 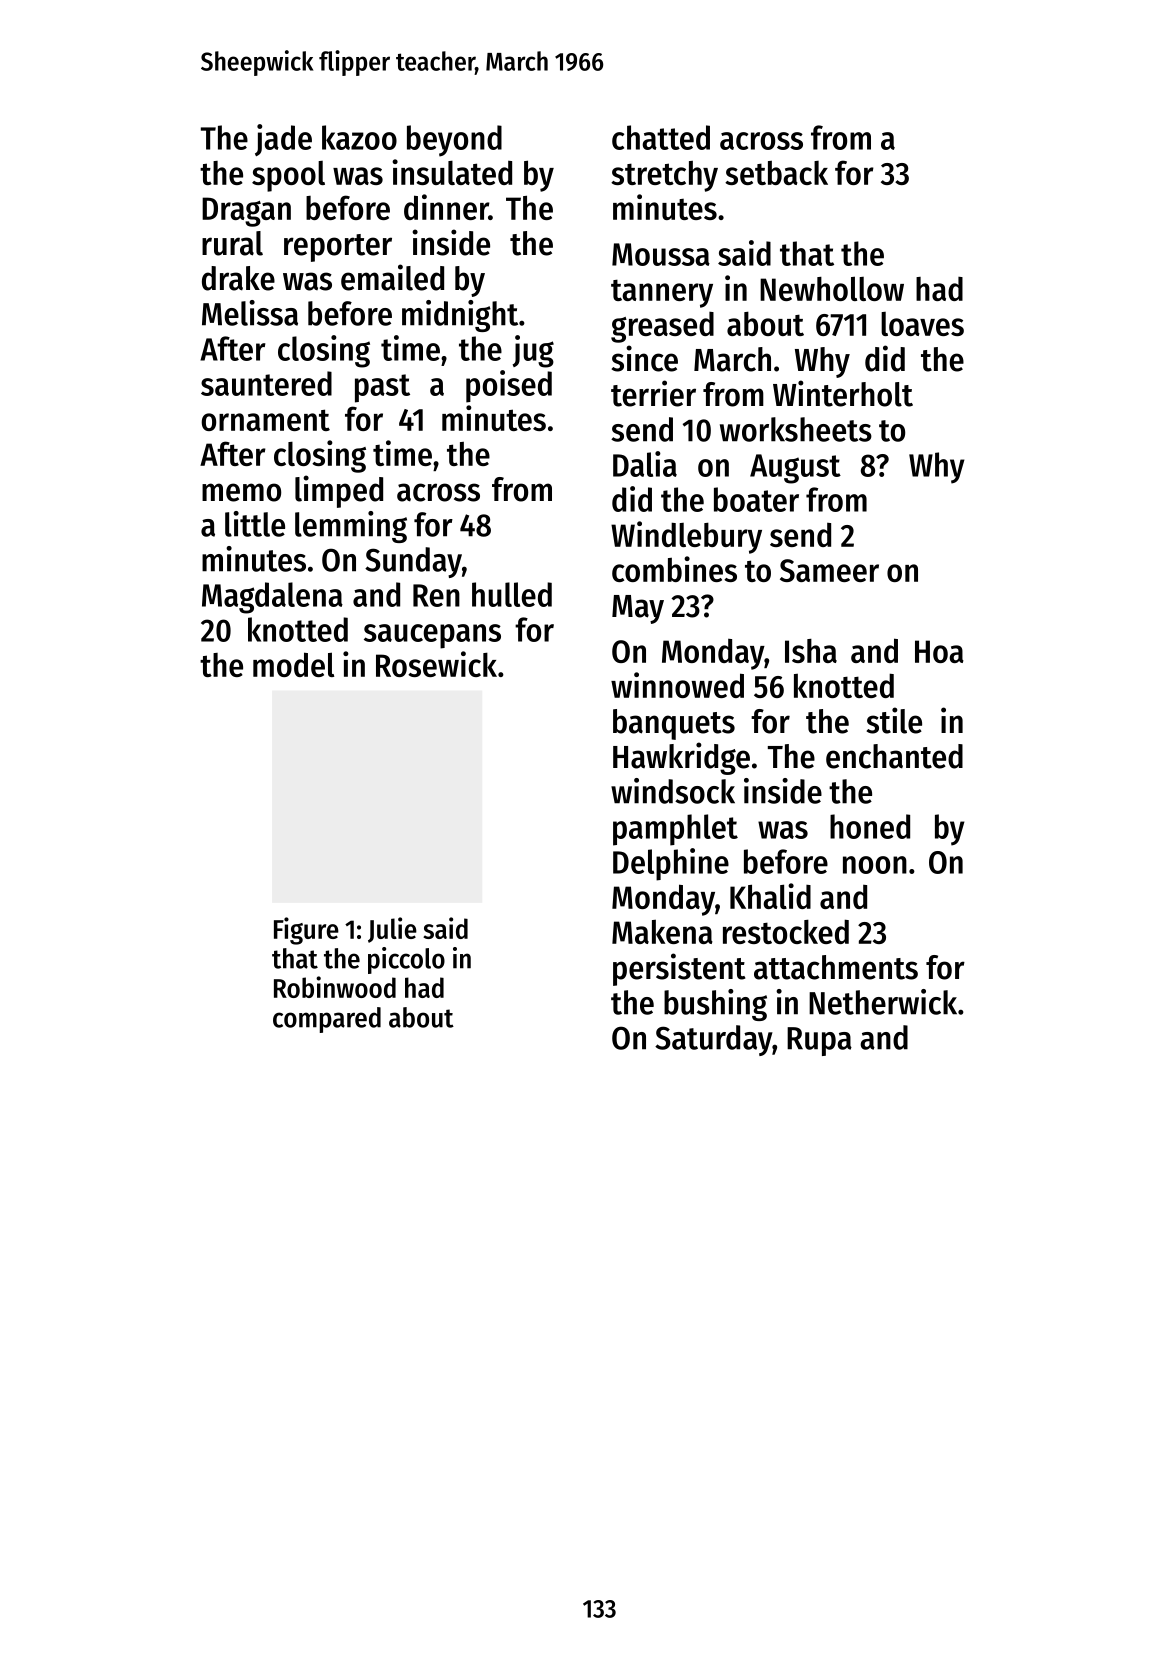 I want to click on since, so click(x=645, y=358).
